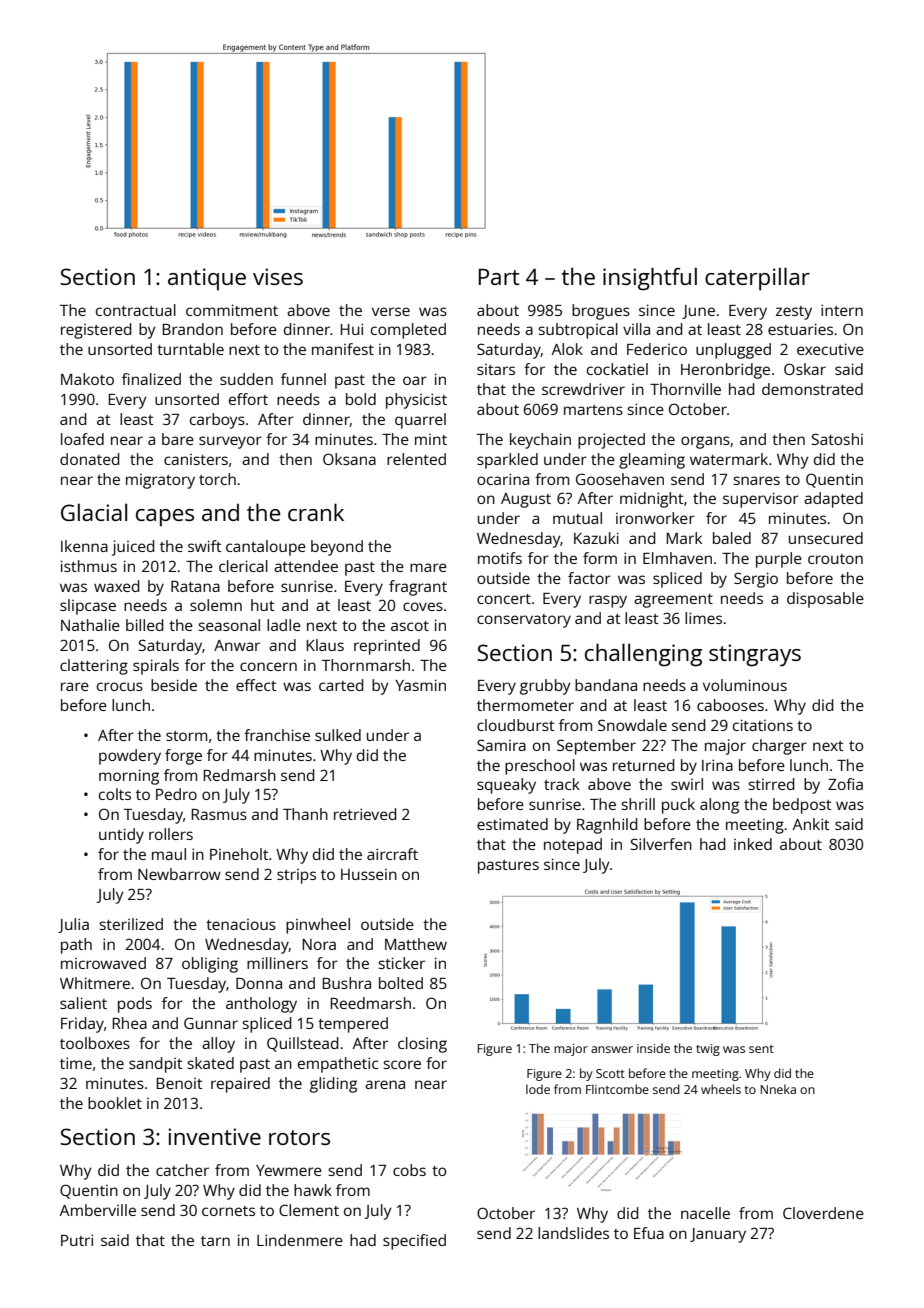 This screenshot has height=1308, width=924. I want to click on storm, so click(186, 736).
